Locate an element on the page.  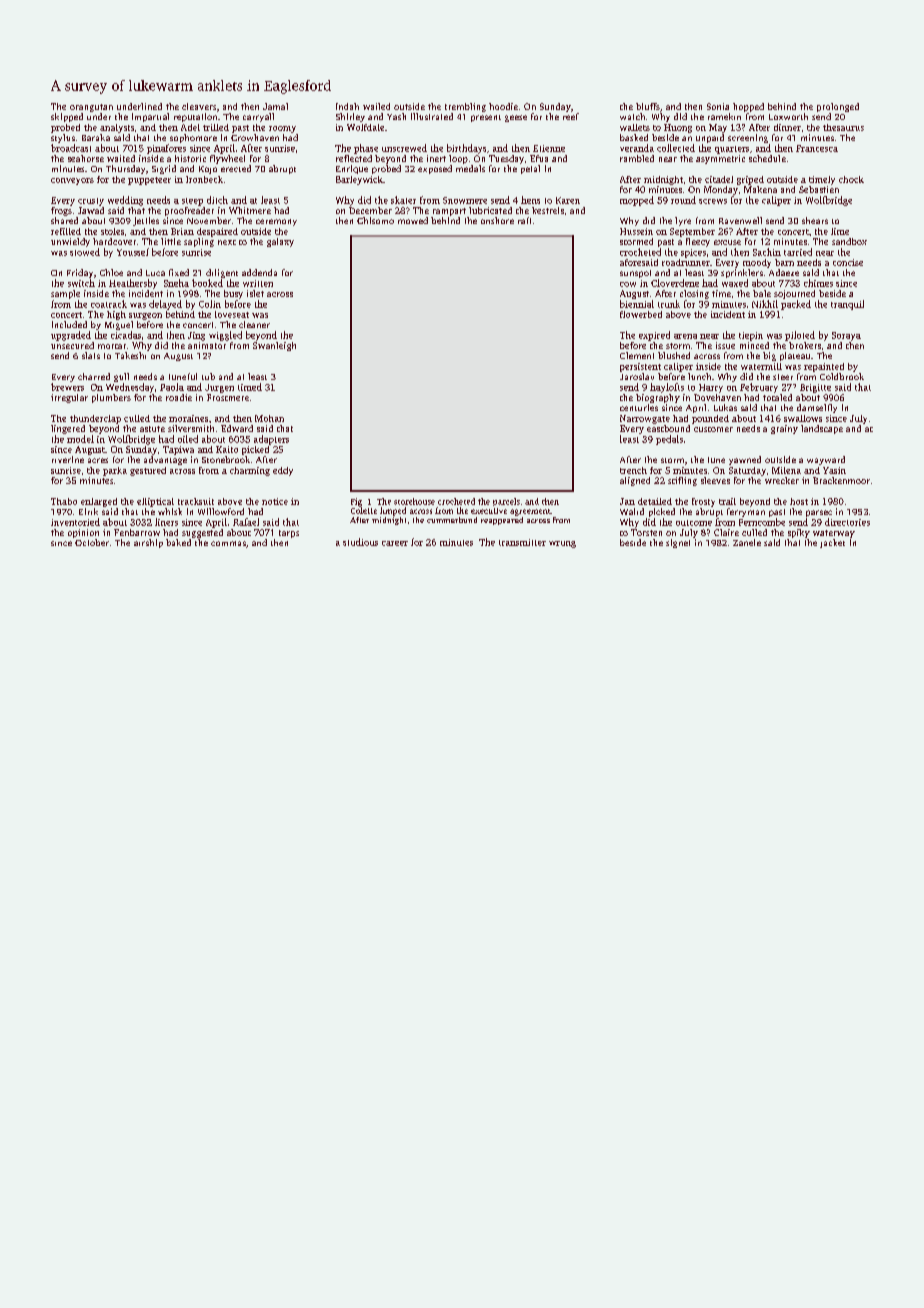
enlarged is located at coordinates (99, 502).
